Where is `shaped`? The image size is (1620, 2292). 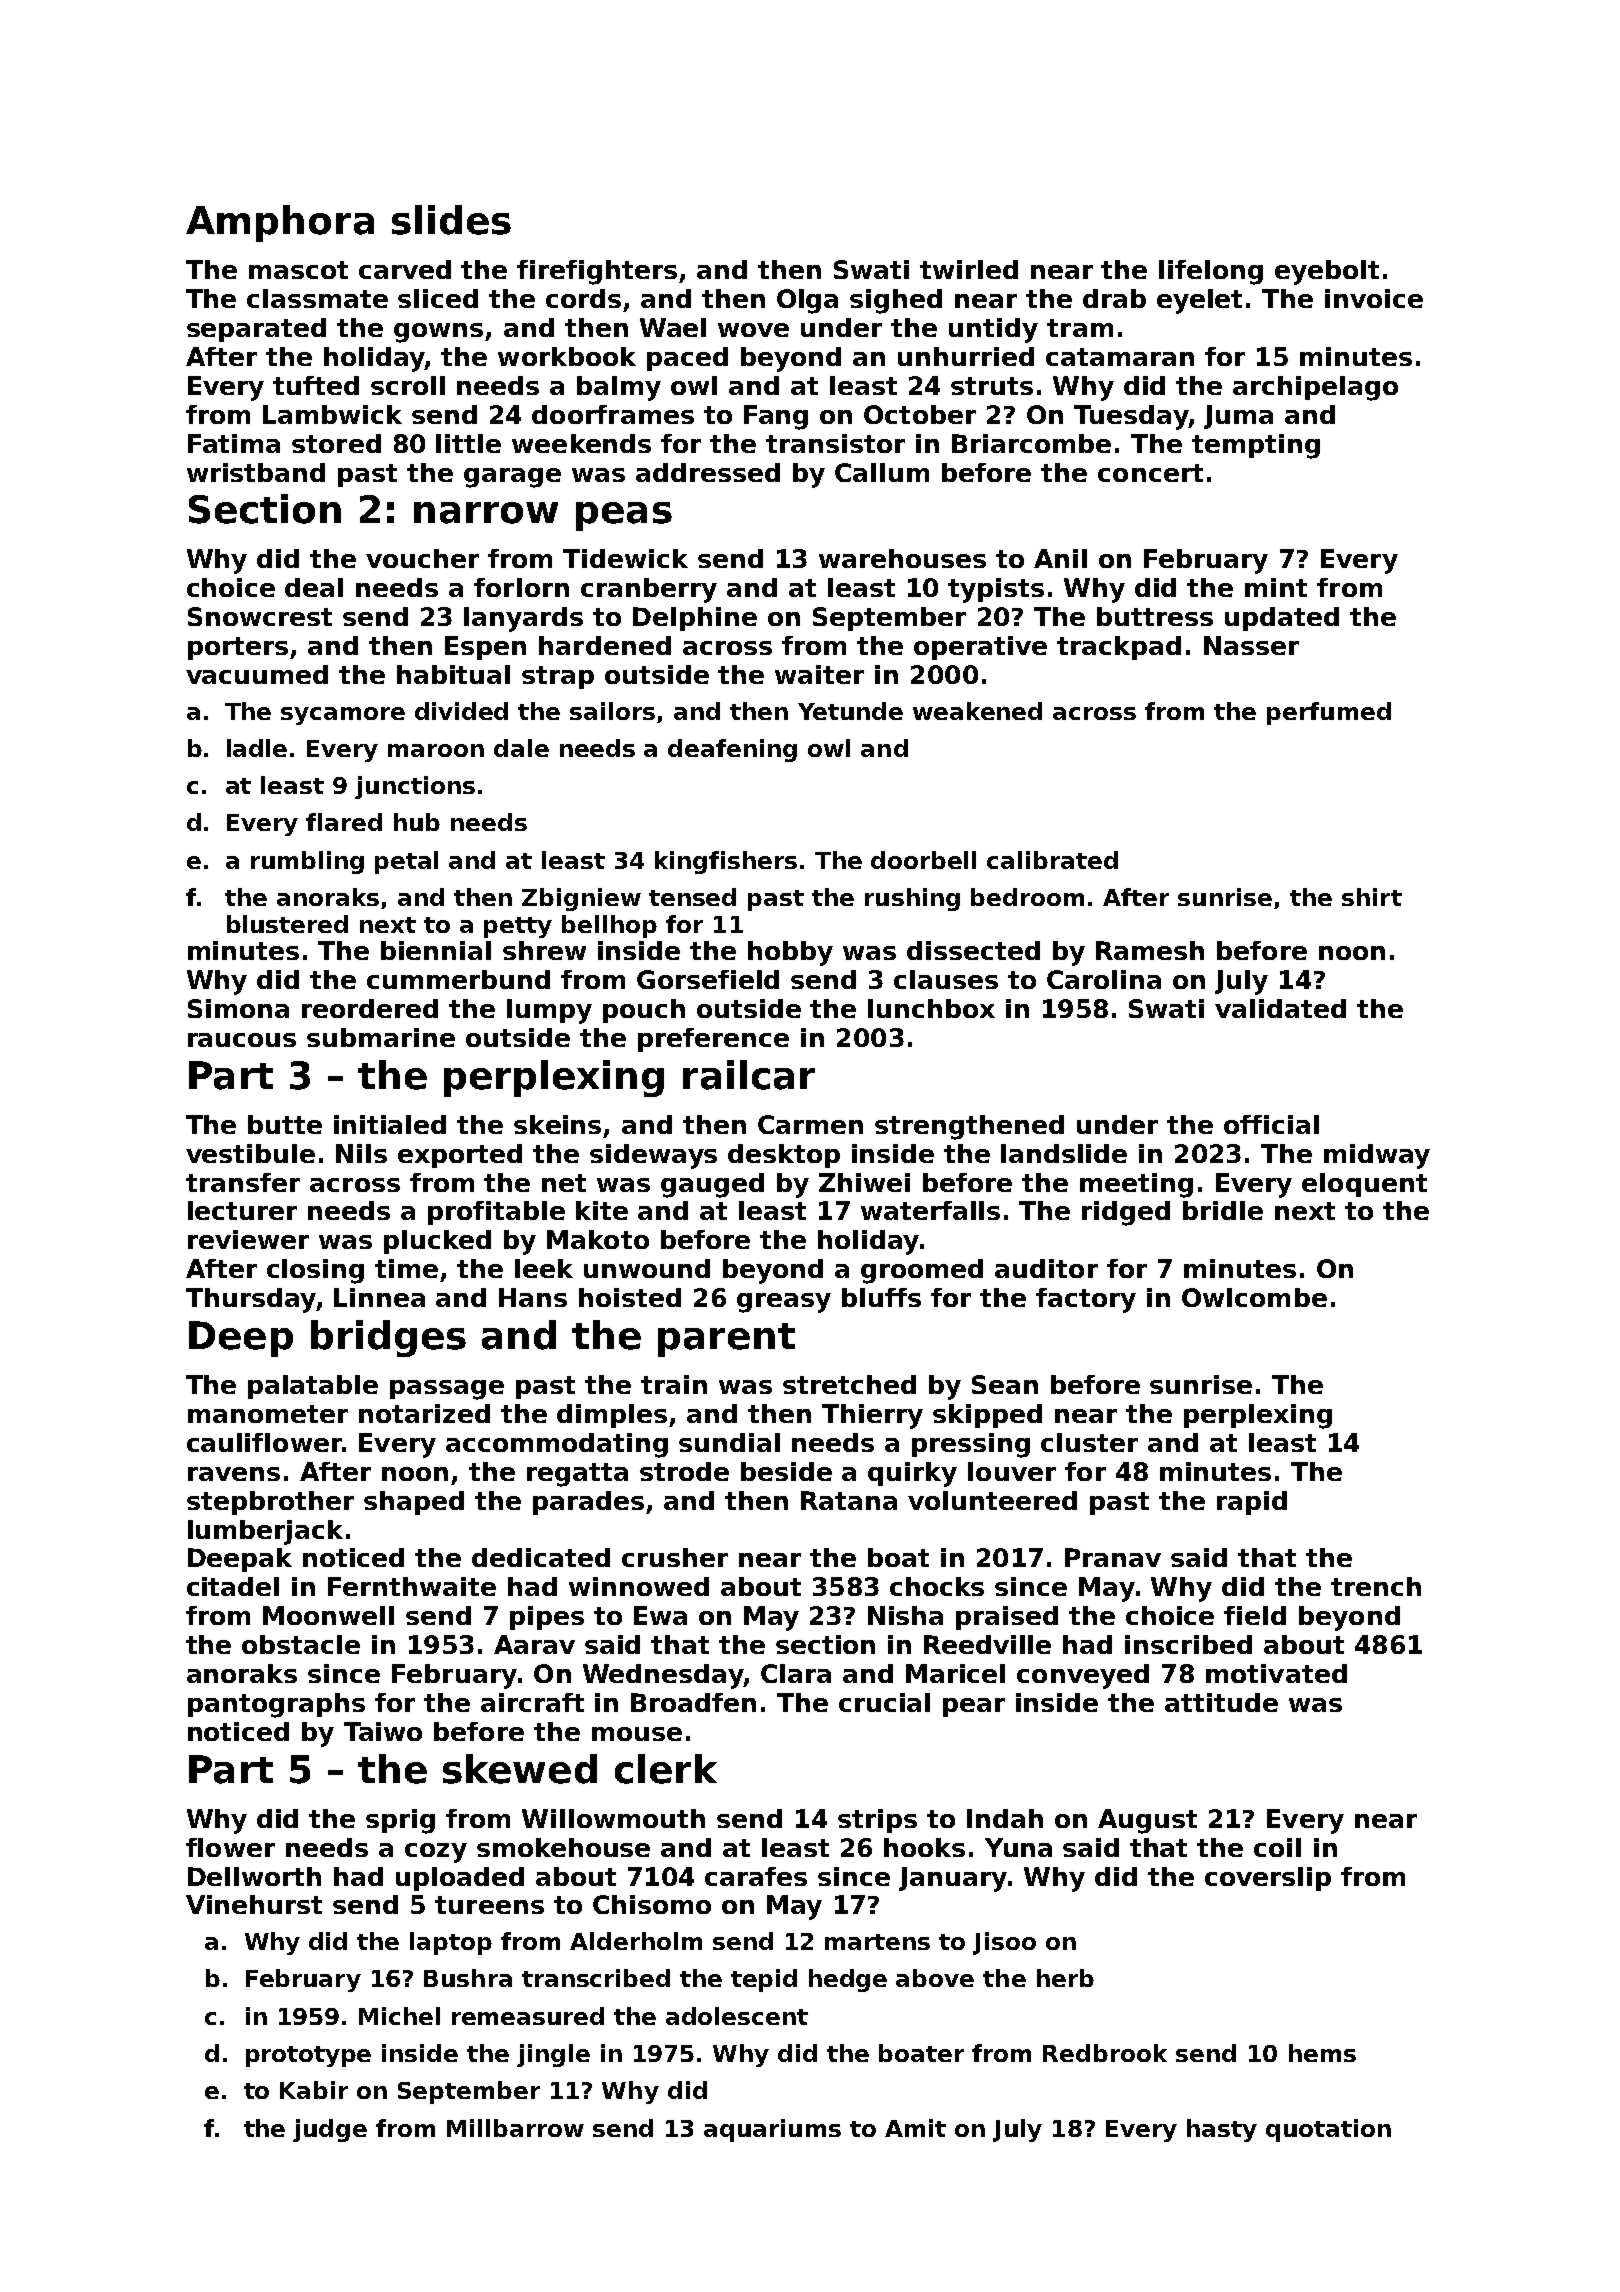
shaped is located at coordinates (414, 1503).
